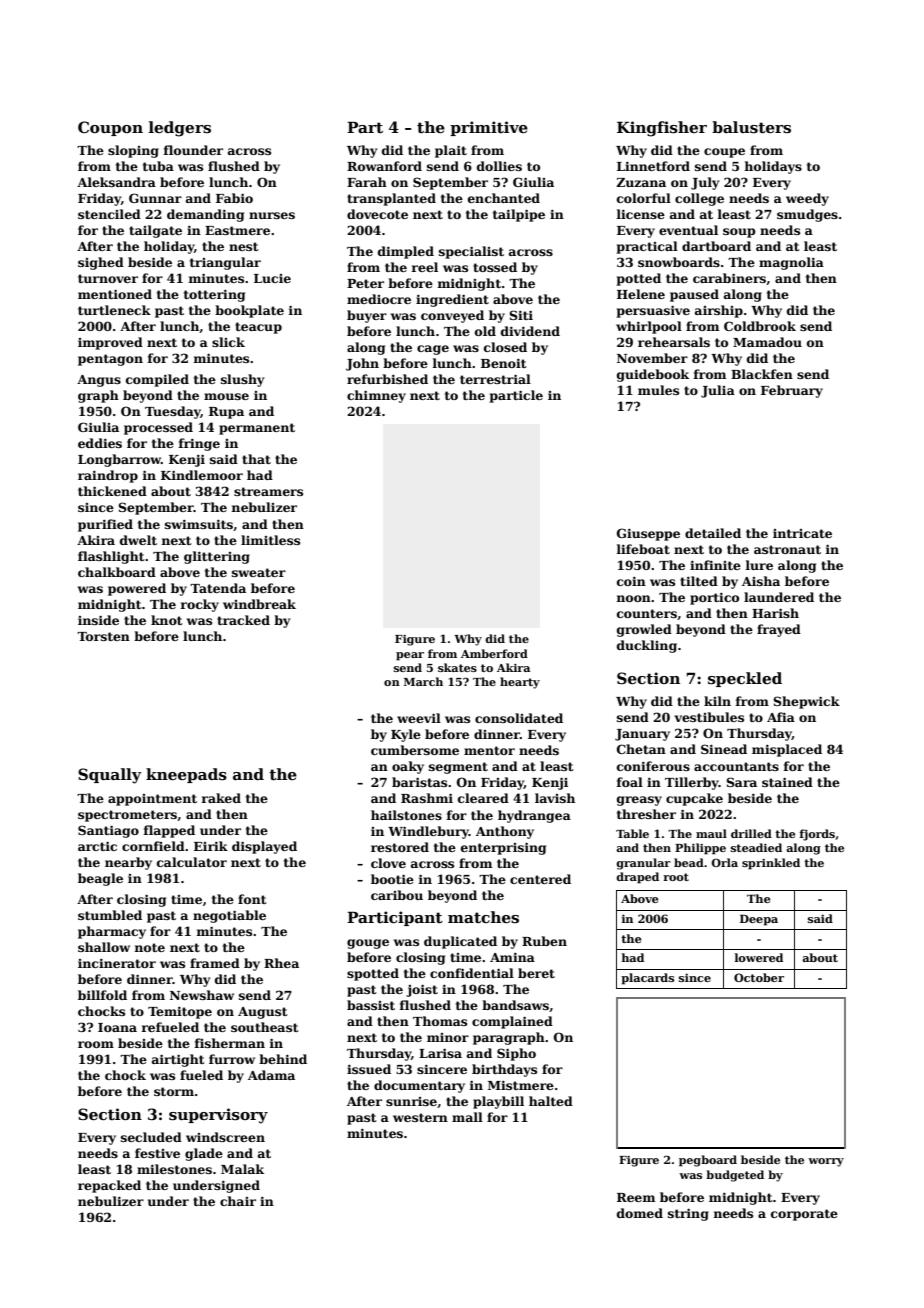  What do you see at coordinates (238, 1201) in the screenshot?
I see `chair` at bounding box center [238, 1201].
